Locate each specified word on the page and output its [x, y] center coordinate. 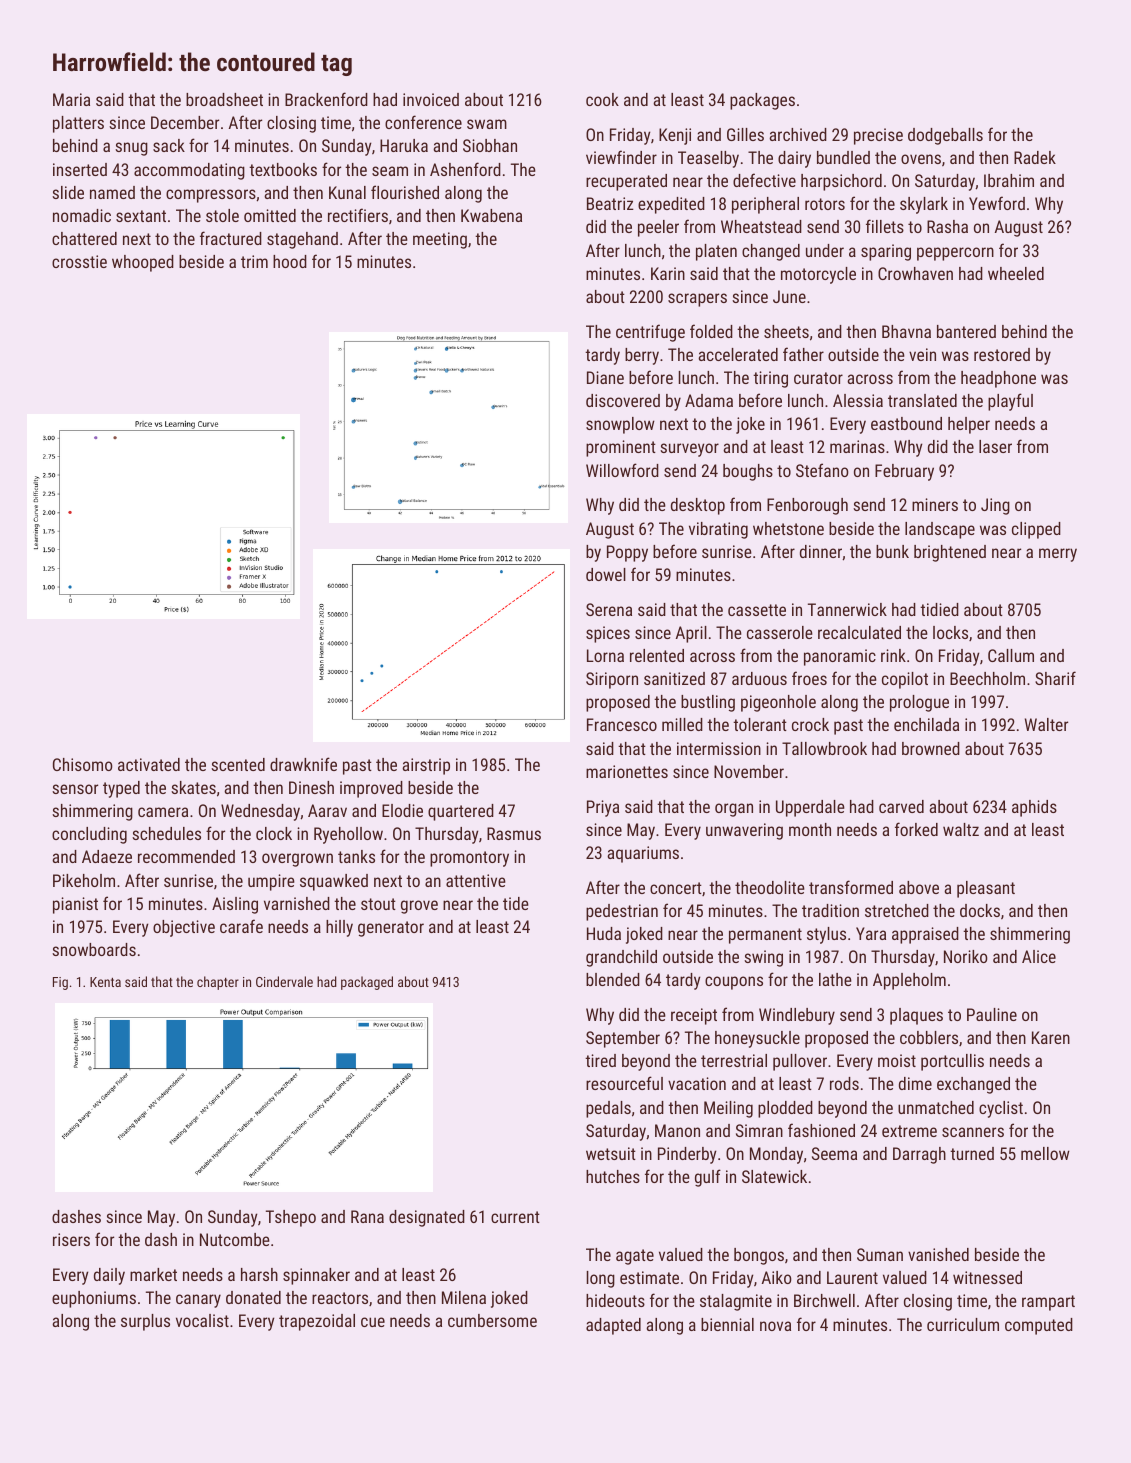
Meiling [728, 1109]
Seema [834, 1153]
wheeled [1016, 273]
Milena [464, 1297]
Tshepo [291, 1218]
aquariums [643, 854]
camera [163, 812]
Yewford [997, 203]
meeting [440, 240]
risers [71, 1239]
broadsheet [224, 99]
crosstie [79, 261]
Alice [1039, 956]
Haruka [404, 145]
